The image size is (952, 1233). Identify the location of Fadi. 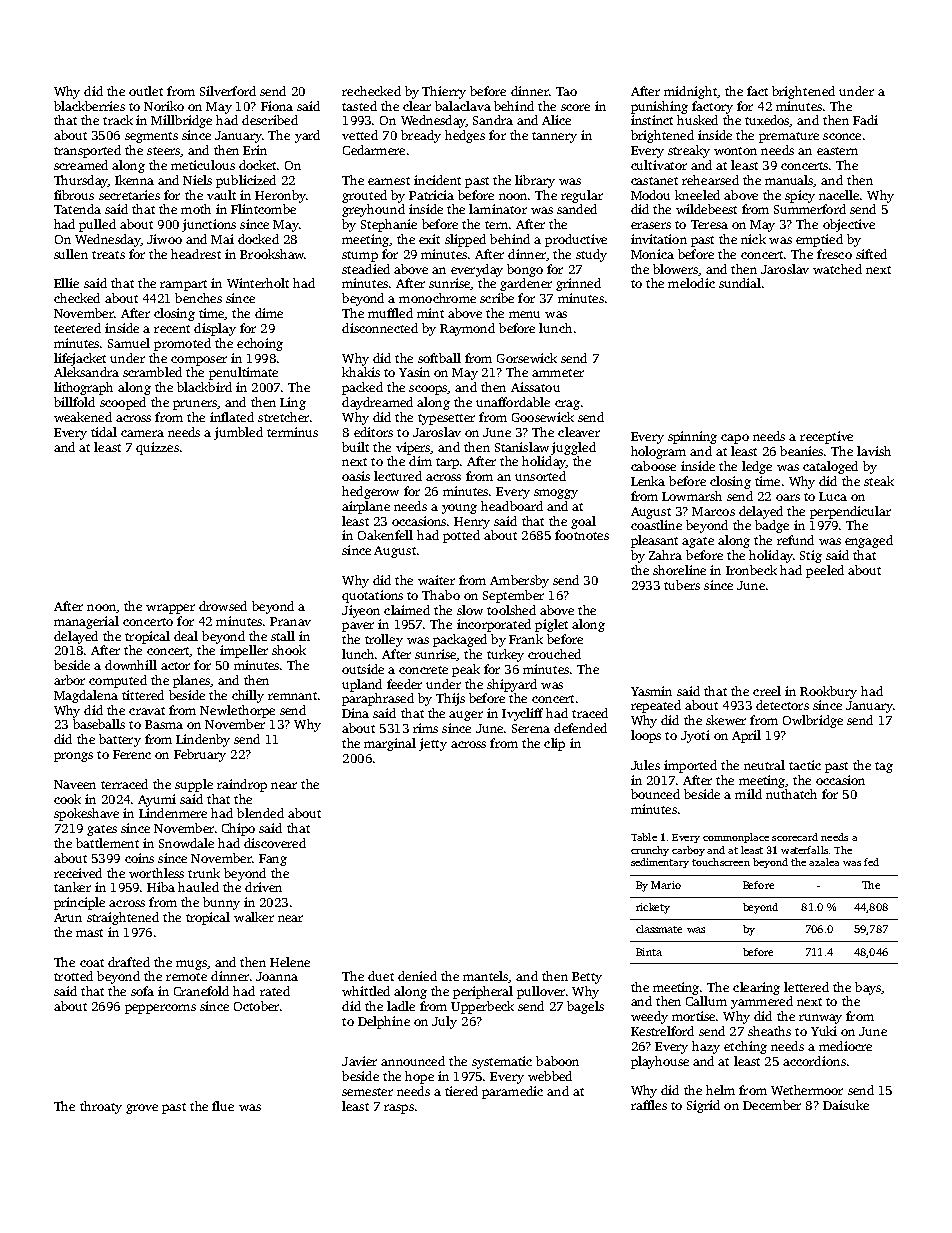
(865, 120).
